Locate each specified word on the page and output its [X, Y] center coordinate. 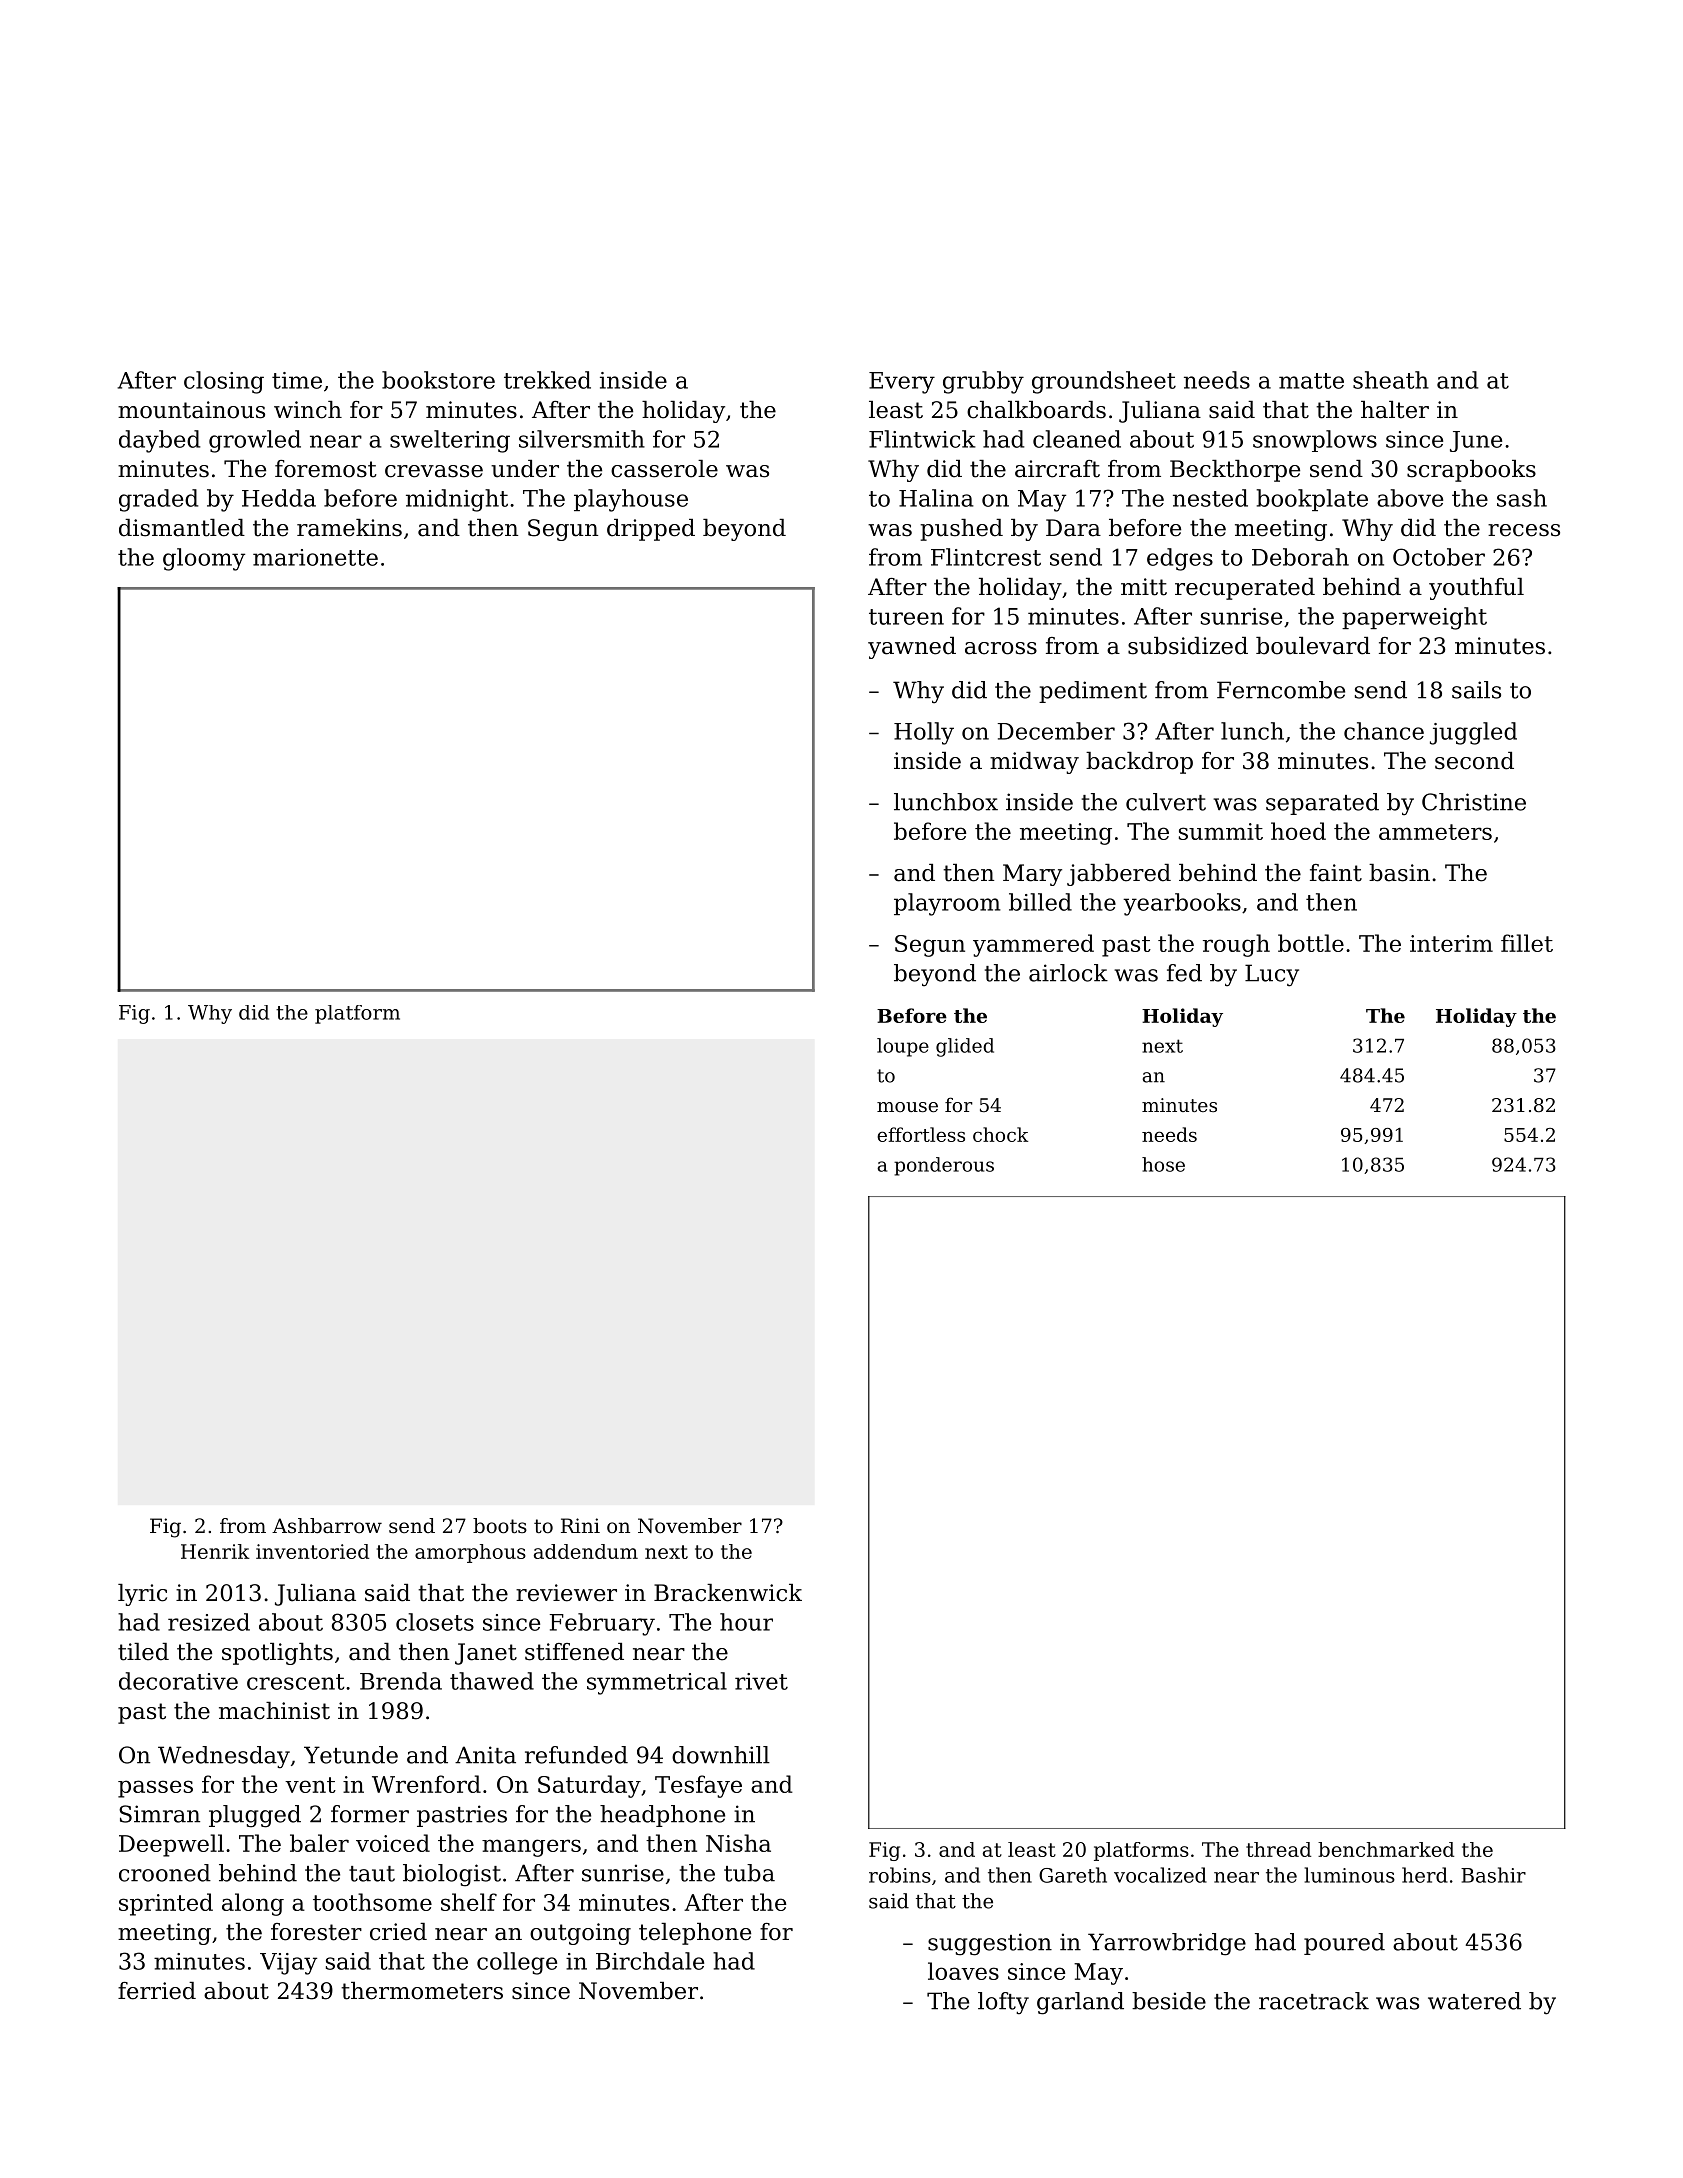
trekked [547, 380]
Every [902, 383]
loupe [903, 1047]
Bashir [1493, 1875]
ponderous [944, 1166]
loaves [963, 1971]
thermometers [422, 1991]
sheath [1391, 380]
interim [1451, 943]
